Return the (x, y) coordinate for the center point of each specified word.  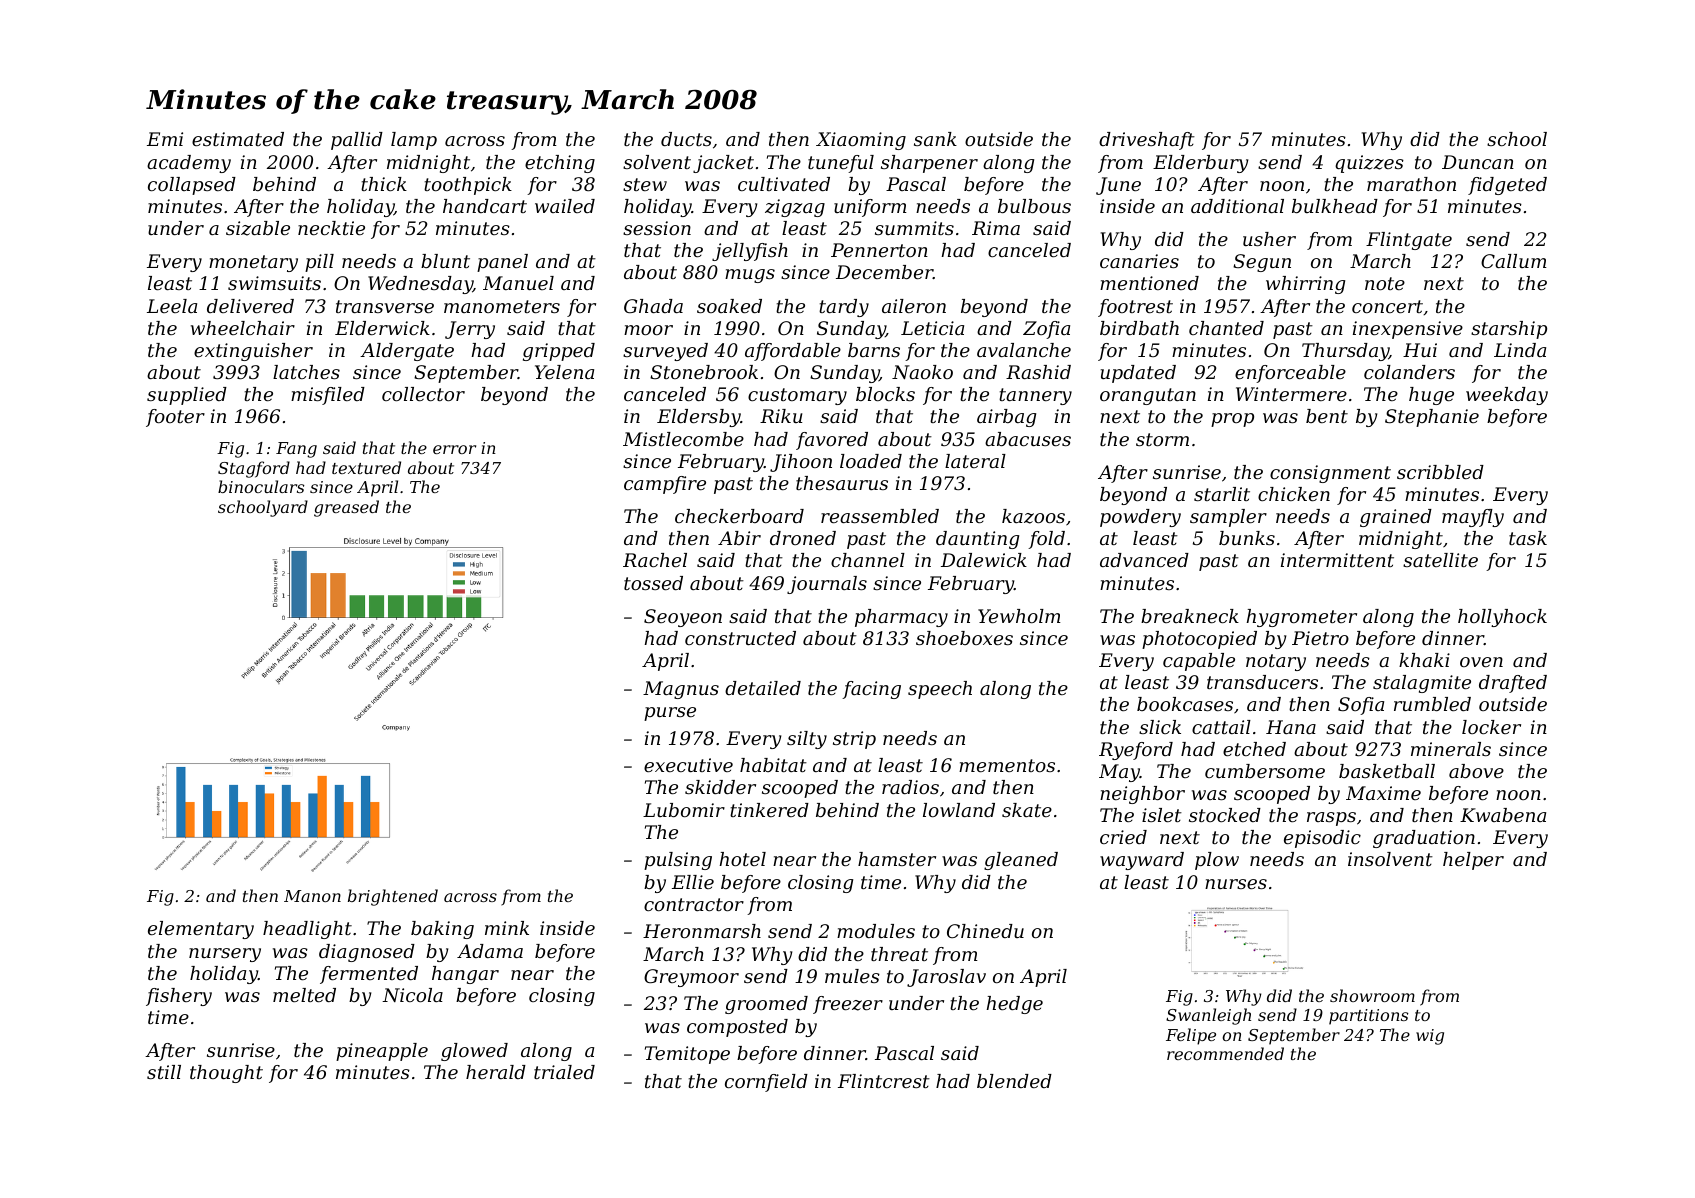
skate (1027, 810)
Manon (312, 896)
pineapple (382, 1052)
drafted (1513, 684)
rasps (1331, 819)
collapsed (192, 186)
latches (306, 372)
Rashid (1038, 372)
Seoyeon (683, 618)
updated (1138, 374)
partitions (1368, 1017)
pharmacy (901, 618)
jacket (723, 164)
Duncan (1478, 162)
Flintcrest (884, 1081)
